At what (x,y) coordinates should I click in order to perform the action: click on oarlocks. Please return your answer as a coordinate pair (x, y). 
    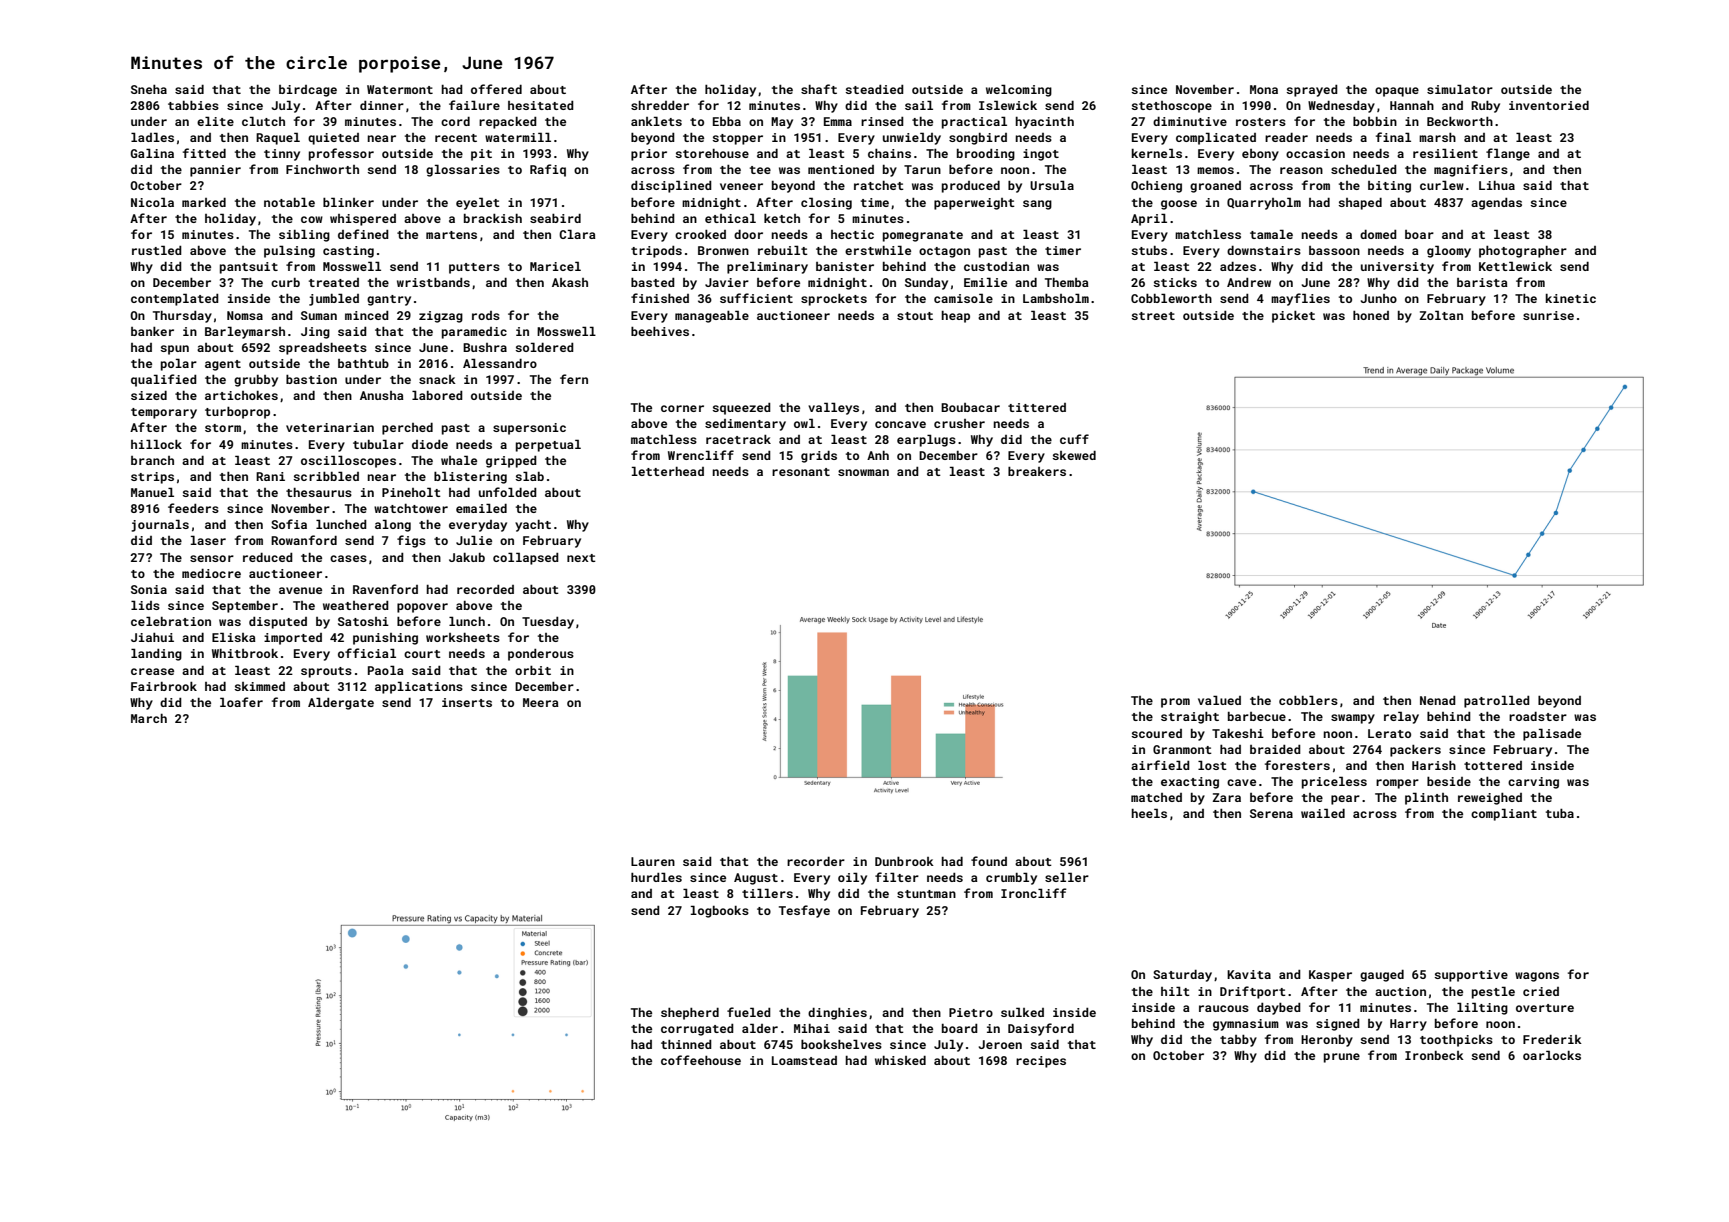
    Looking at the image, I should click on (1552, 1055).
